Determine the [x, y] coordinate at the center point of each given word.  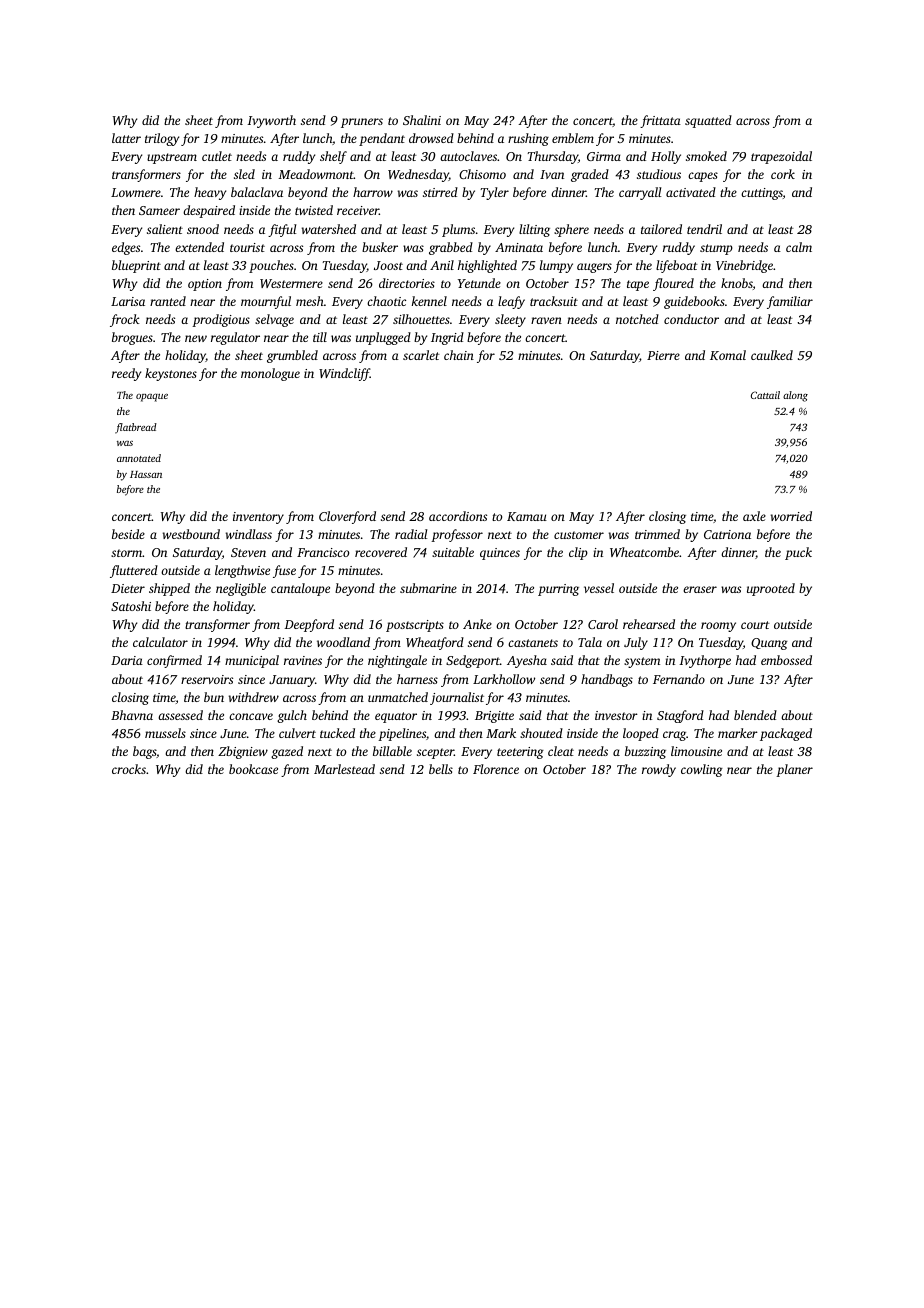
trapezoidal [781, 157]
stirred [440, 192]
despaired [209, 211]
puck [798, 553]
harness [417, 679]
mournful [266, 302]
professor [457, 535]
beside [128, 534]
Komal [728, 355]
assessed [180, 715]
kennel [429, 301]
